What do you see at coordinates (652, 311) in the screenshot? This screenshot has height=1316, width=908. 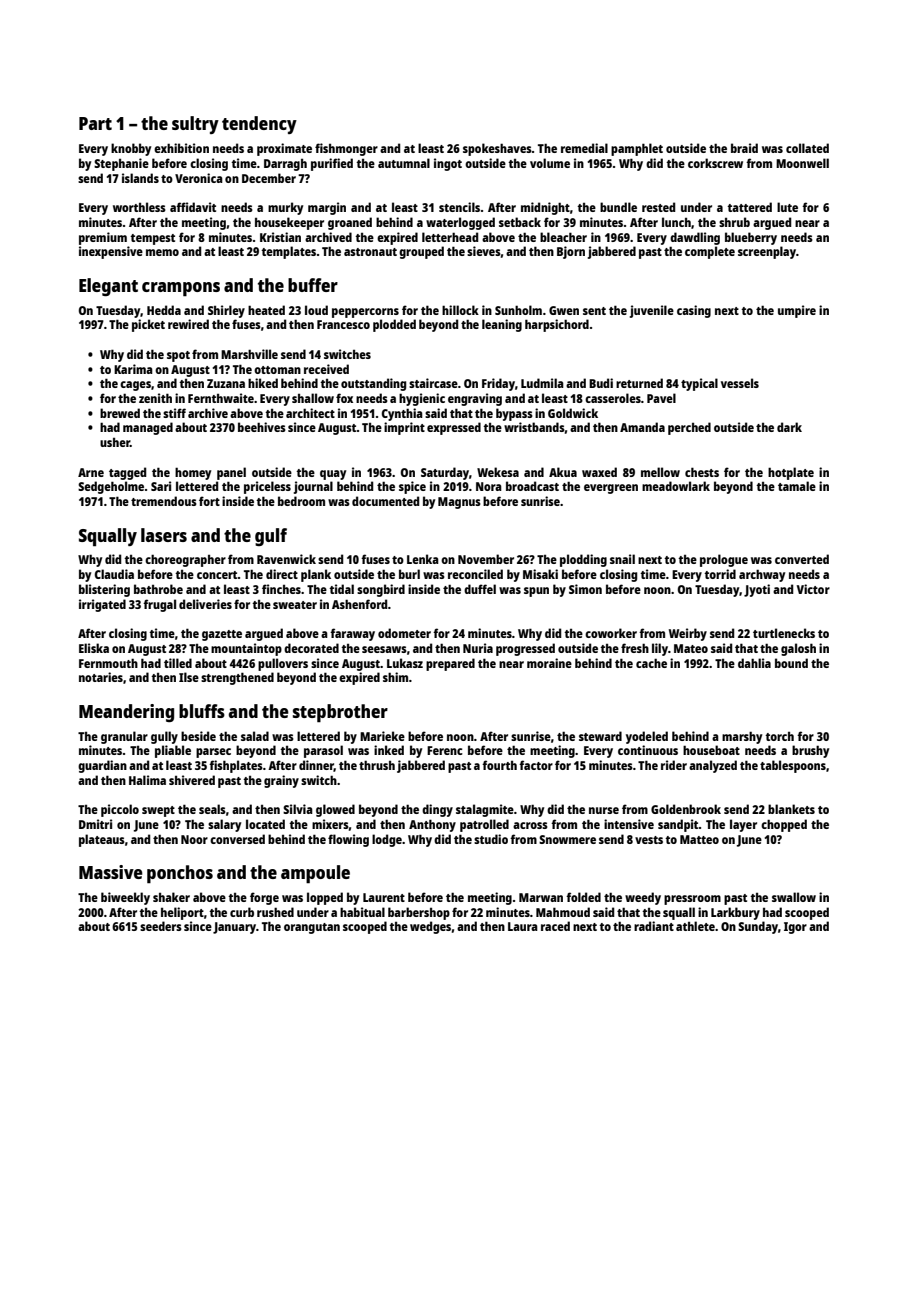 I see `juvenile` at bounding box center [652, 311].
